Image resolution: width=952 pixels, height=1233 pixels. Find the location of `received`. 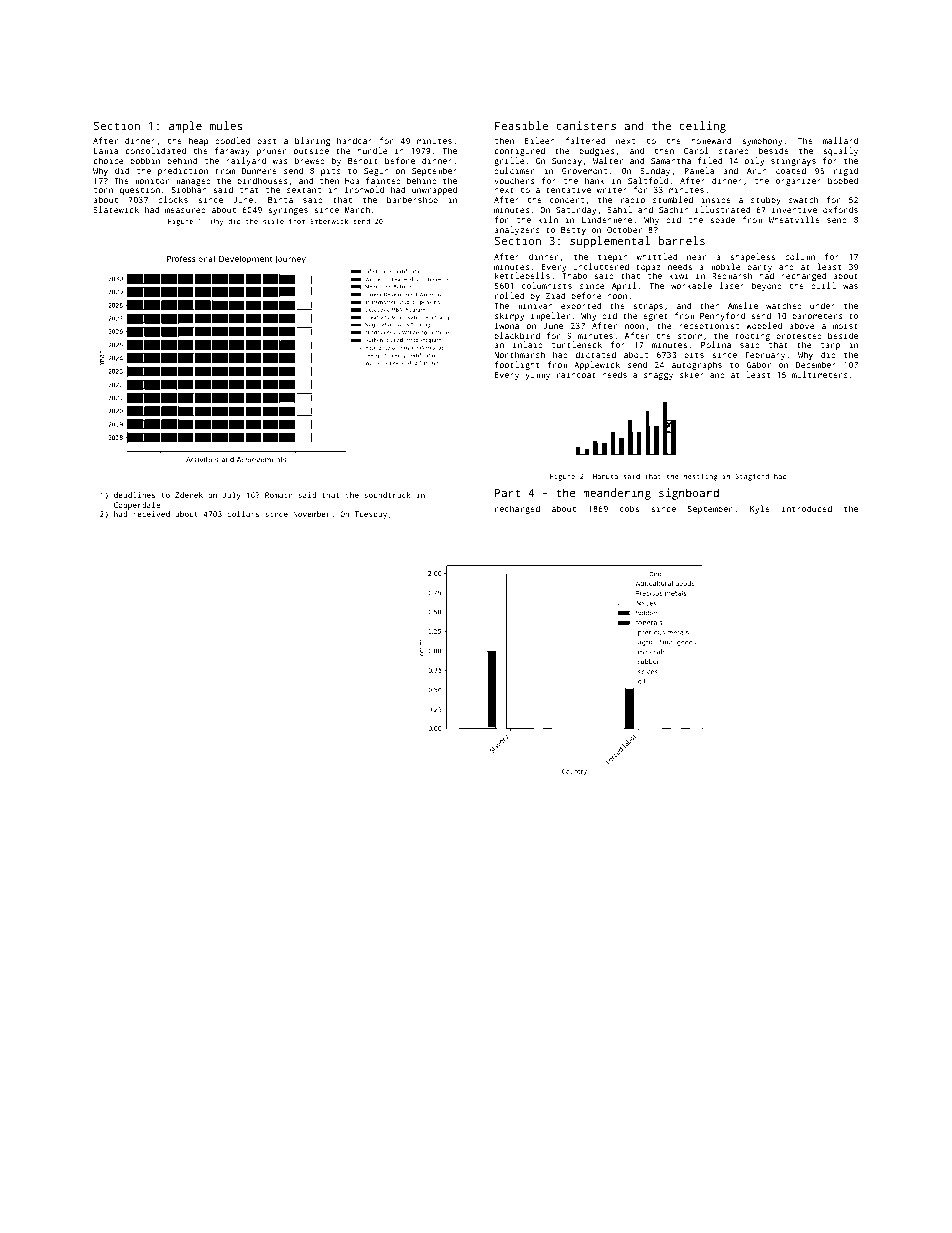

received is located at coordinates (151, 514).
